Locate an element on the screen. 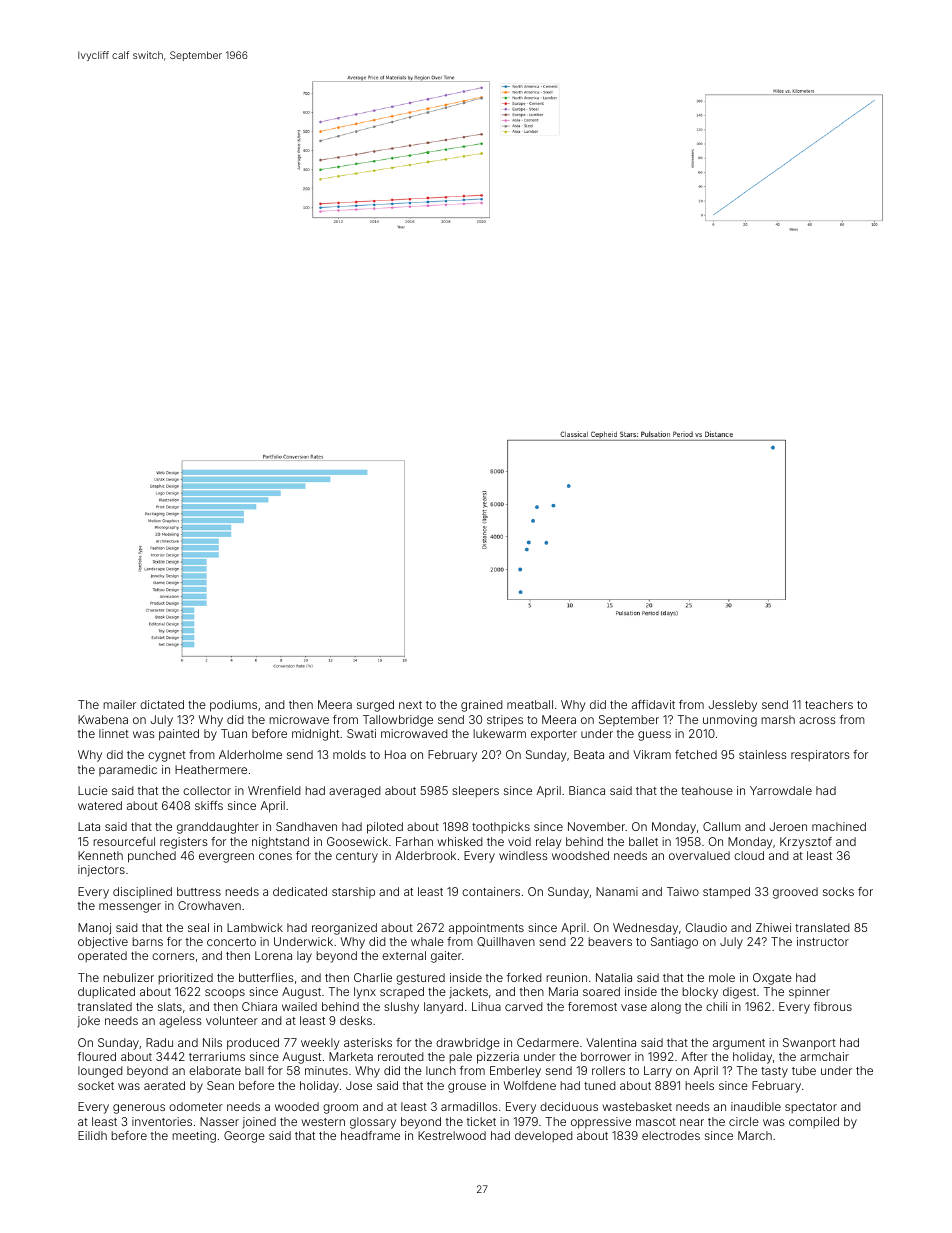 The height and width of the screenshot is (1233, 952). machined is located at coordinates (839, 826).
